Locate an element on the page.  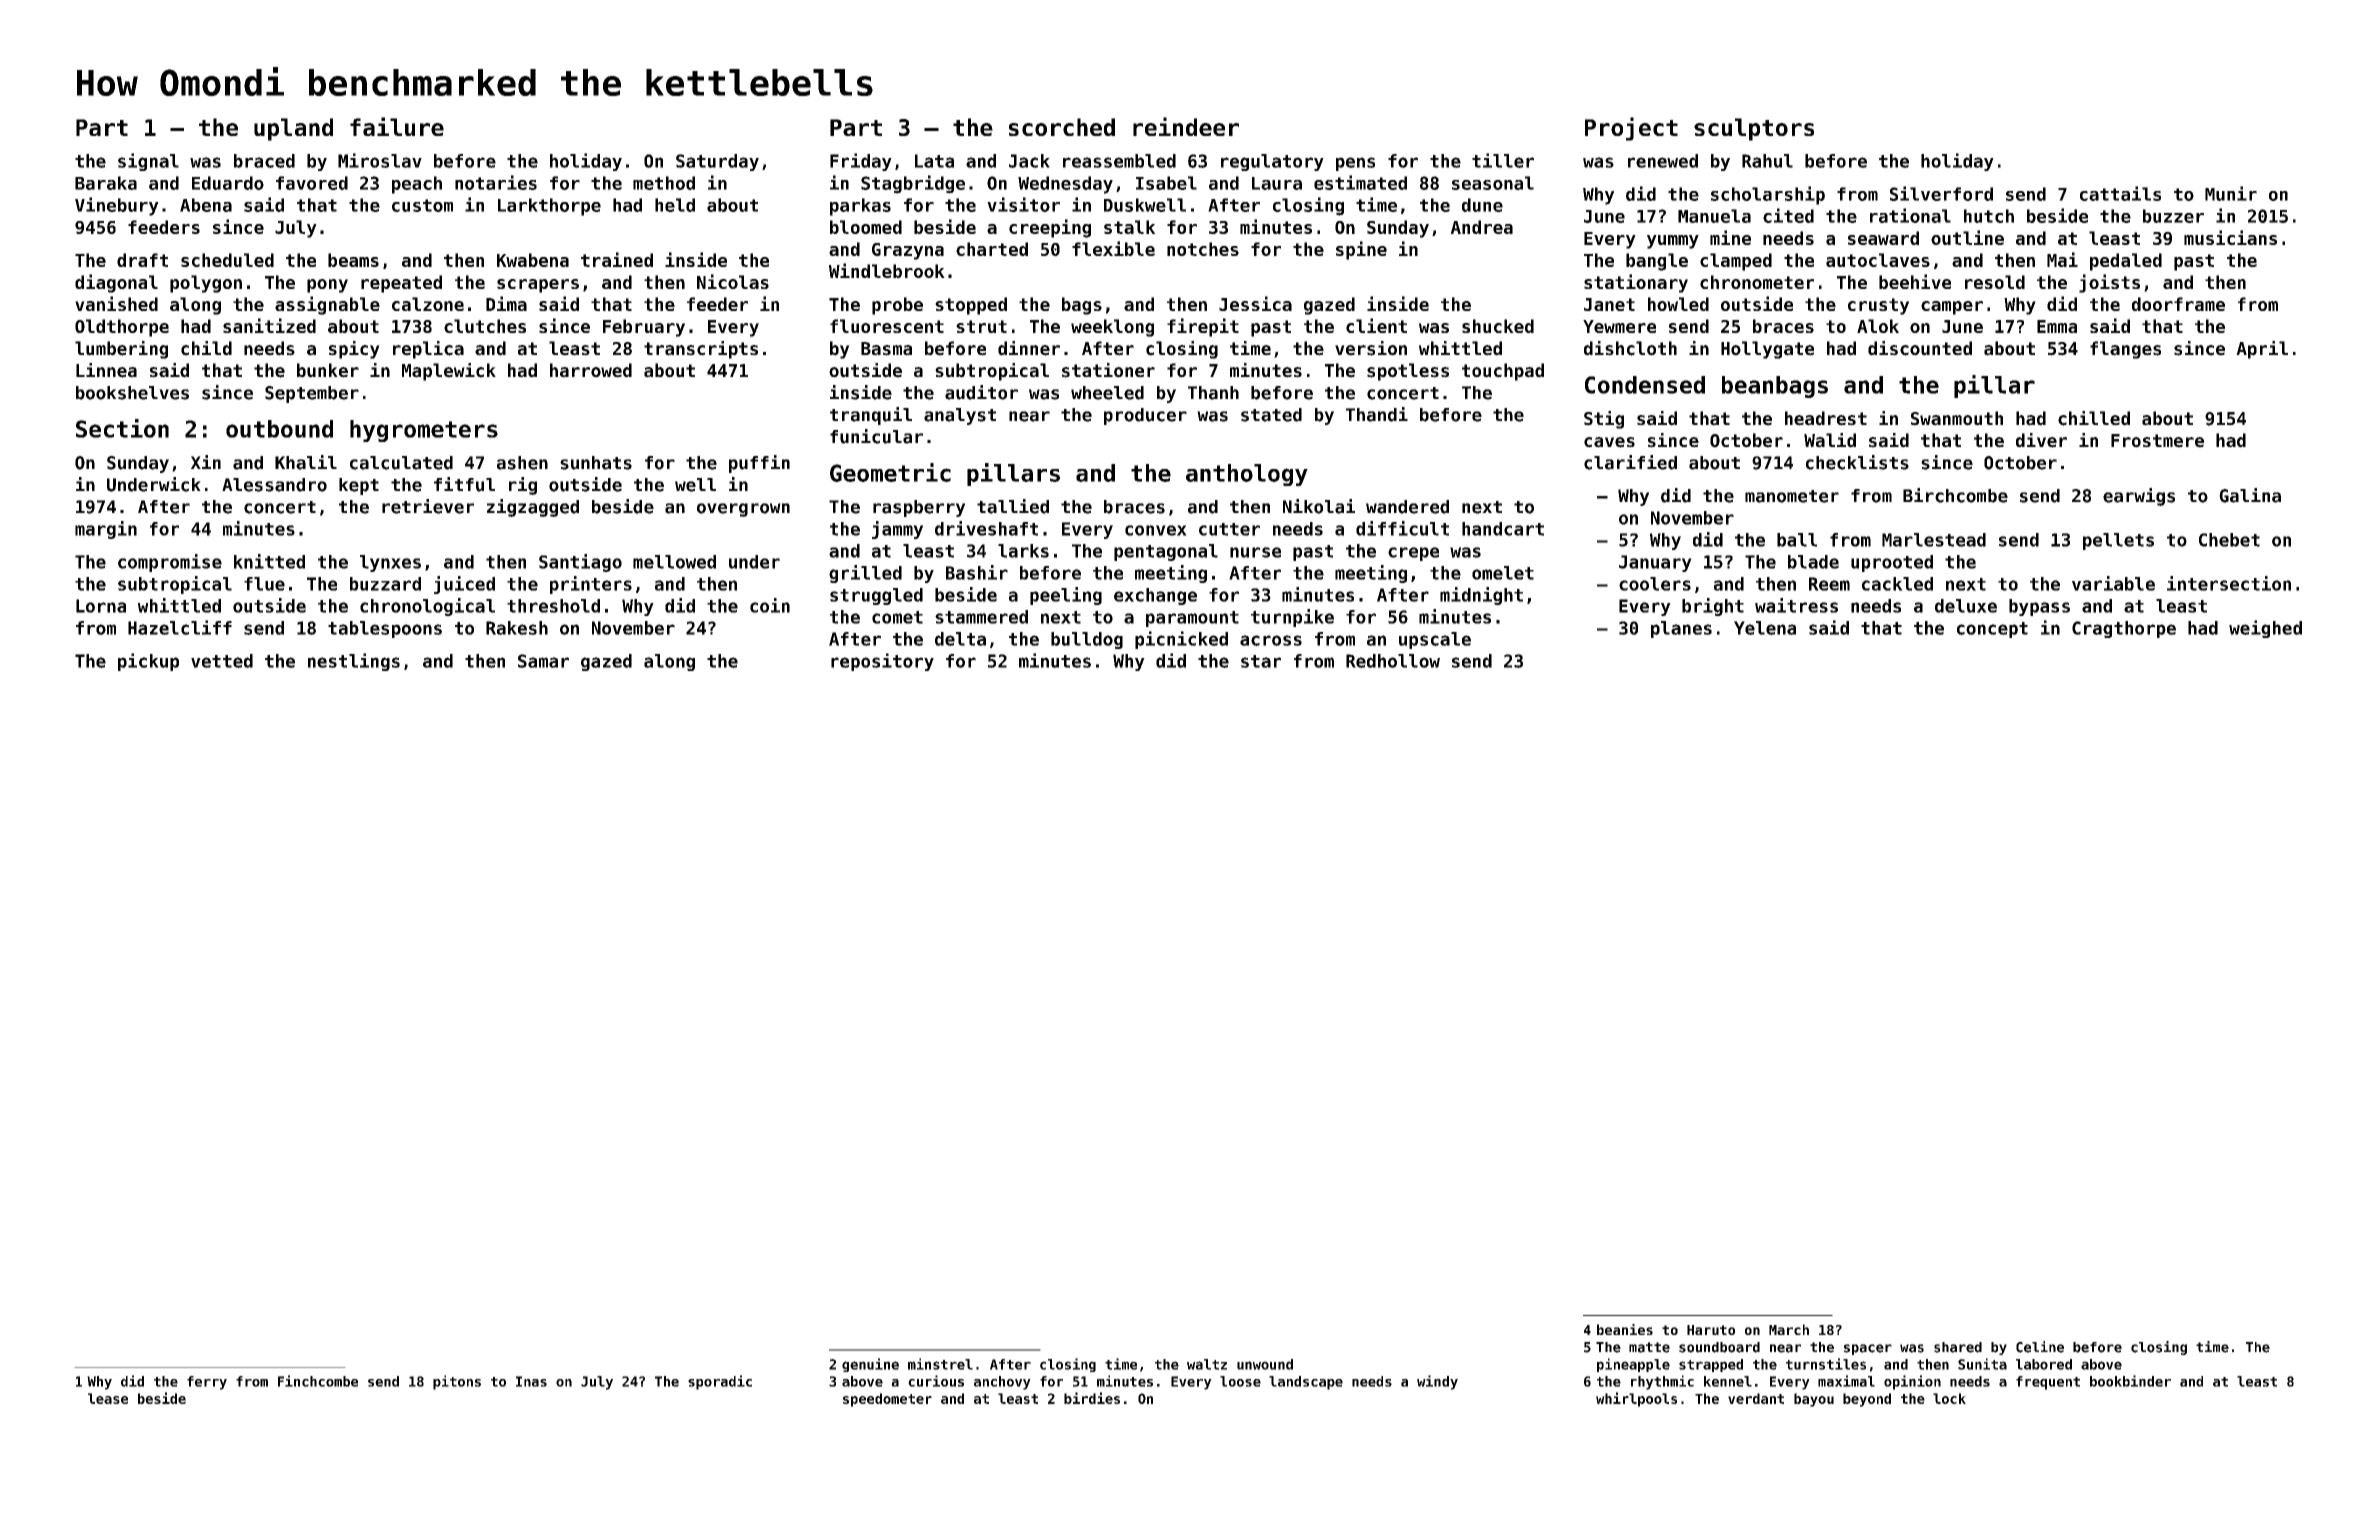
anthology is located at coordinates (1247, 475).
